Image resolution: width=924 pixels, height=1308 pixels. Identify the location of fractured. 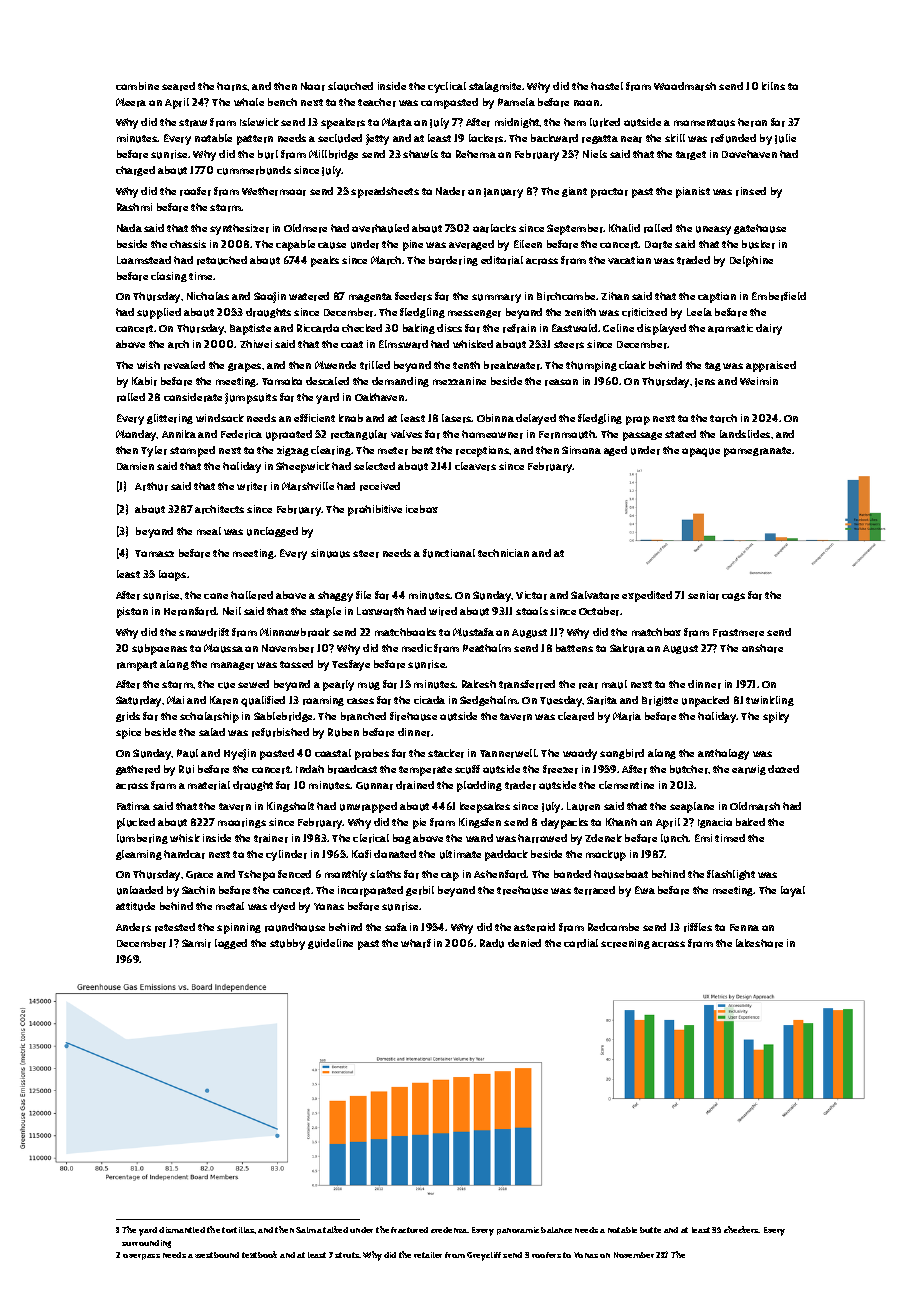
(409, 1230).
